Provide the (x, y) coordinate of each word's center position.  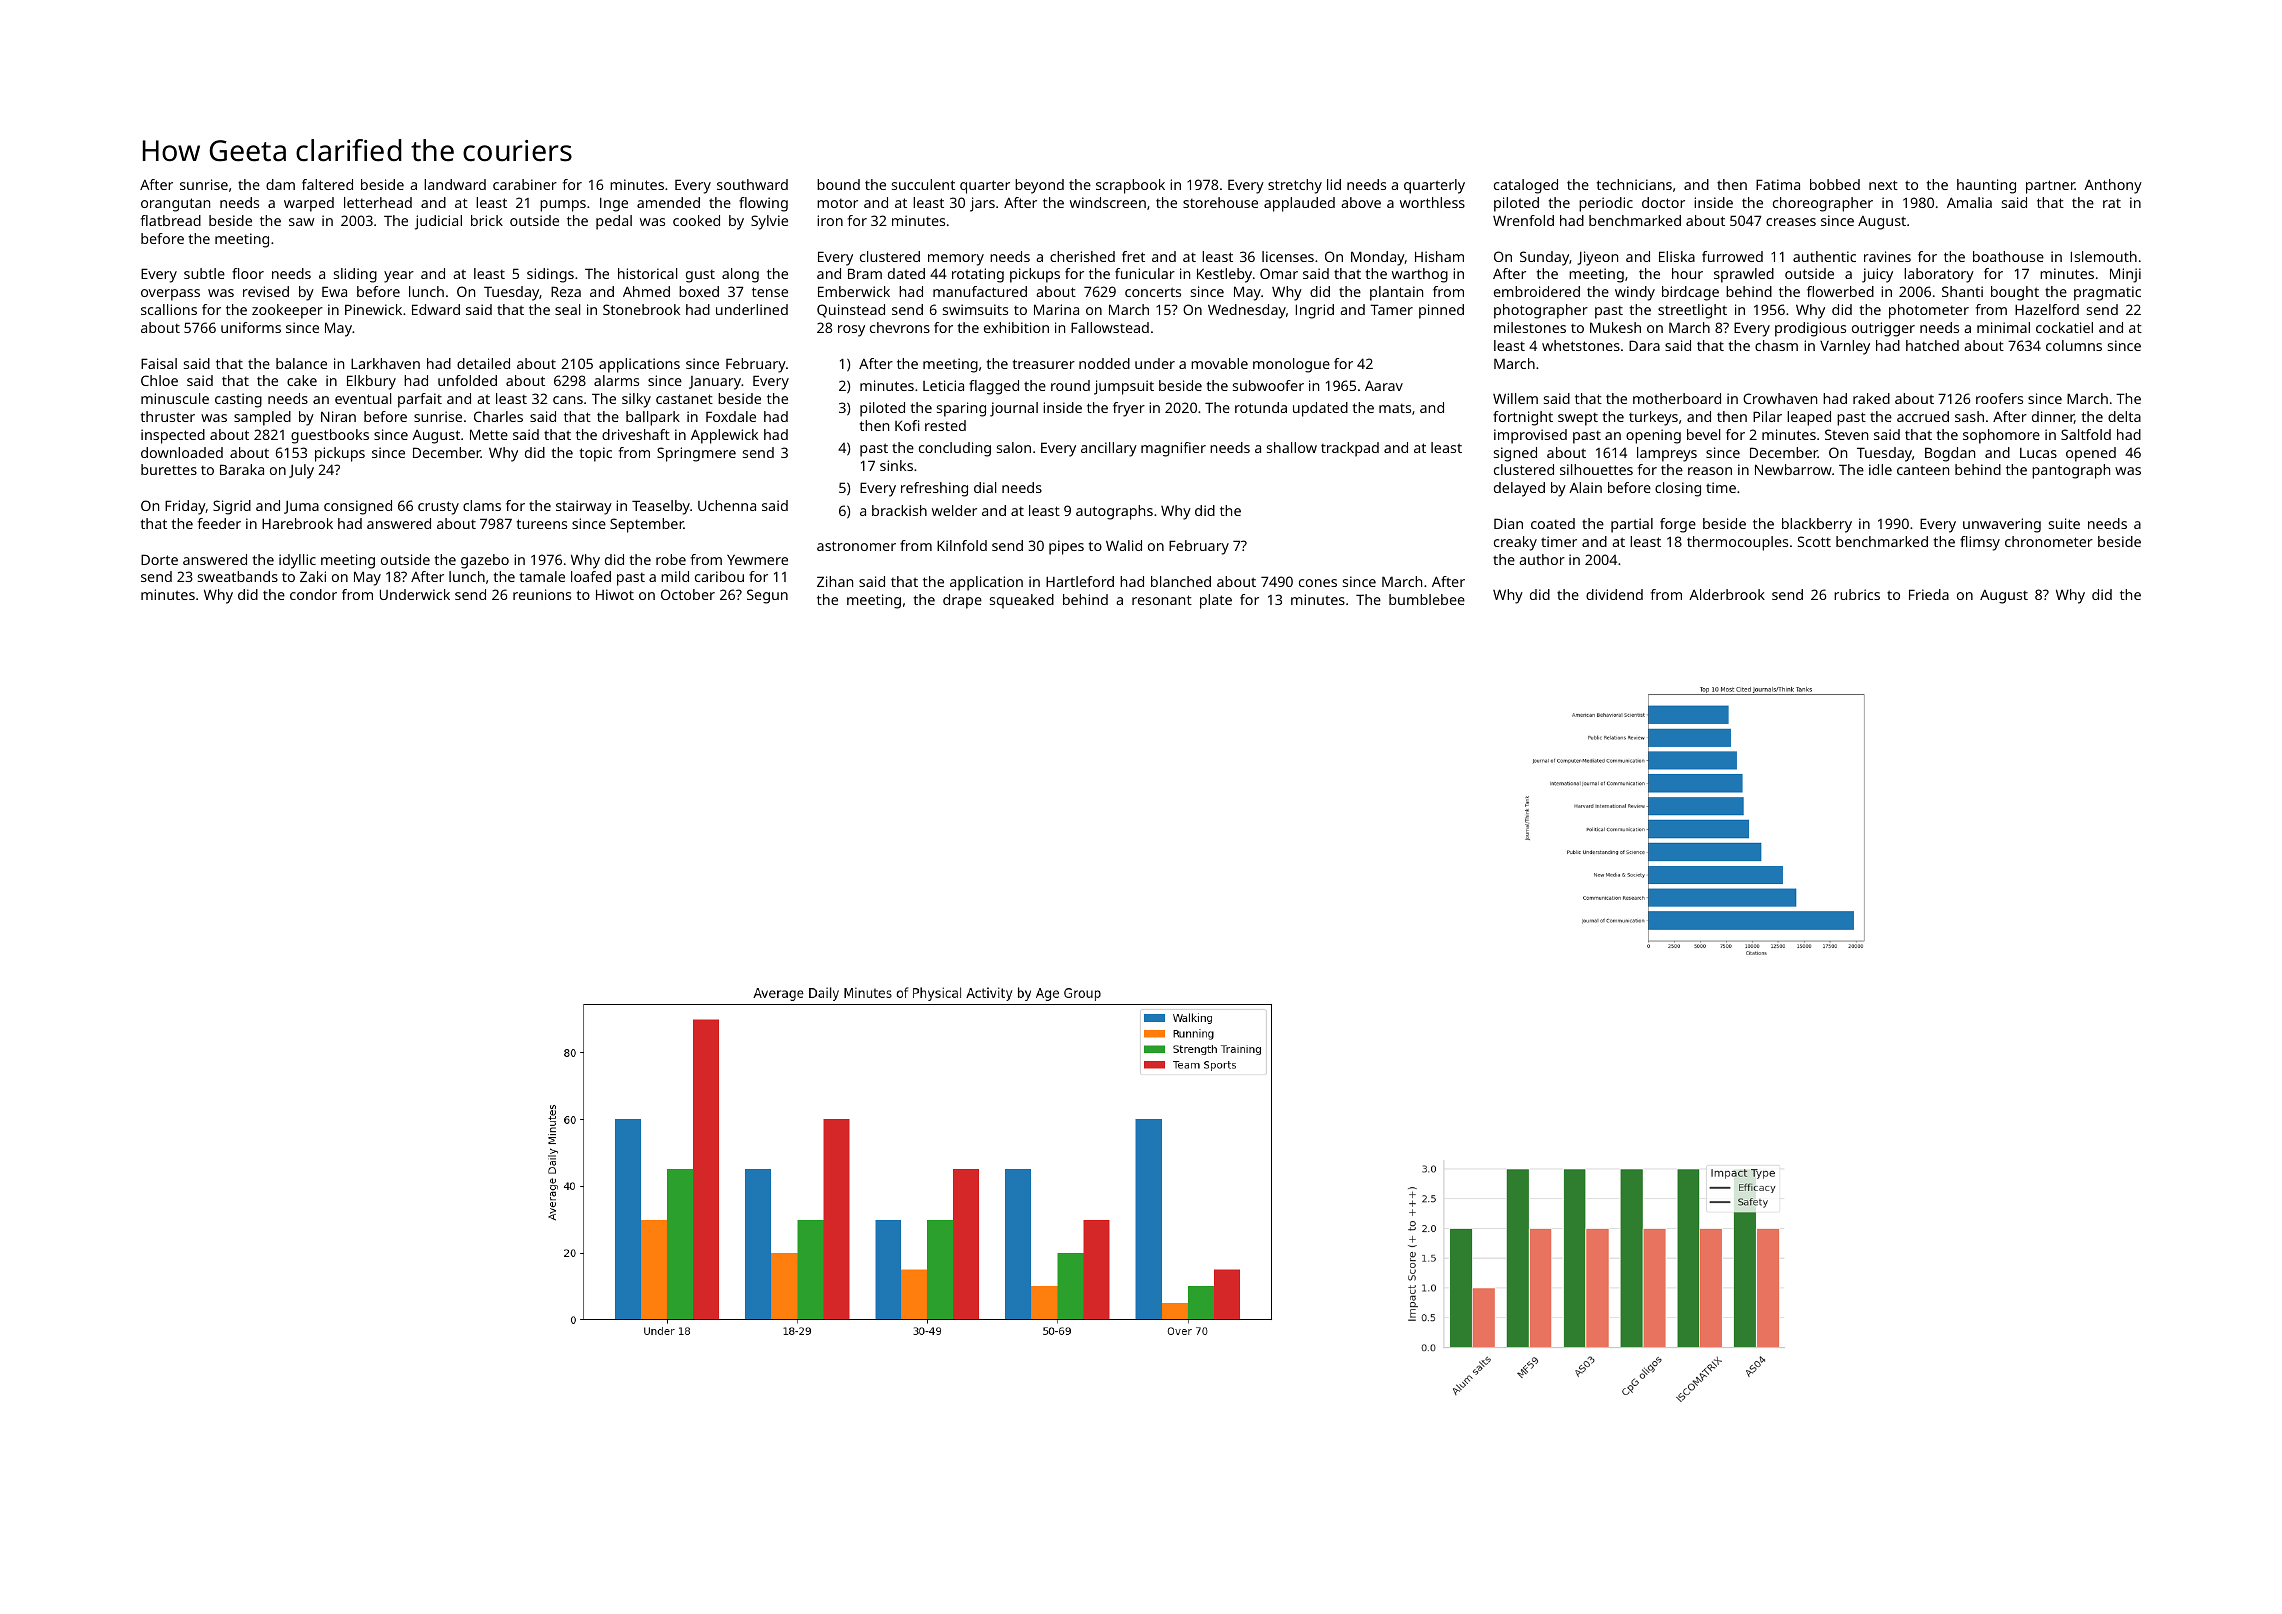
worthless (1432, 202)
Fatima (1778, 184)
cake (302, 380)
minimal (2003, 327)
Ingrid (1315, 311)
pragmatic (2107, 293)
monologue (1291, 365)
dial (985, 487)
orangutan (175, 205)
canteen (1923, 470)
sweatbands (238, 576)
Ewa (334, 291)
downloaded (182, 452)
